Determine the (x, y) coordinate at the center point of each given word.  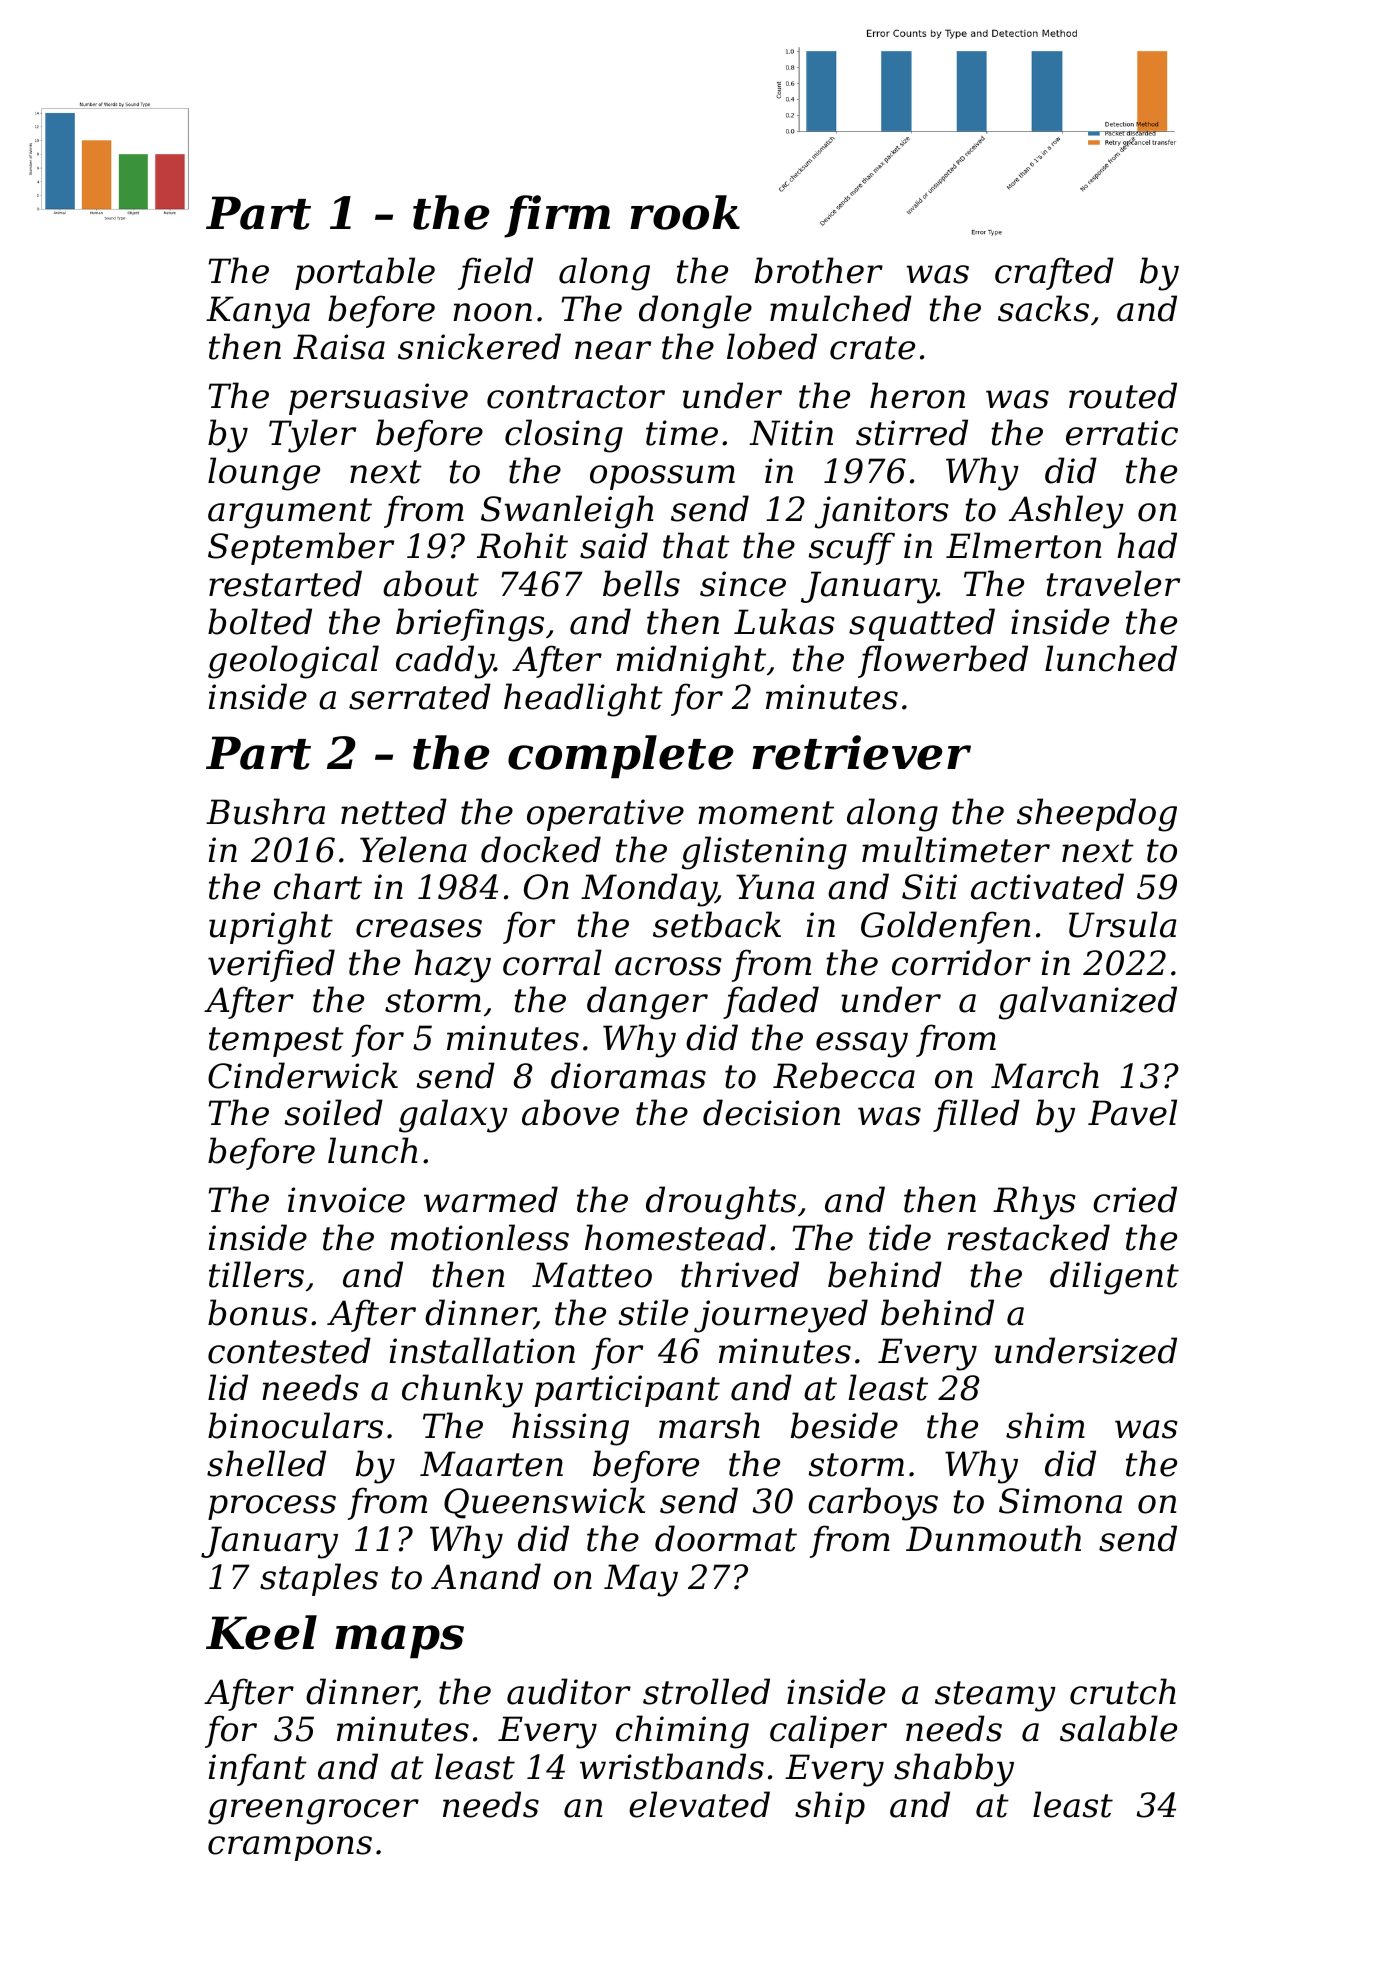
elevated (699, 1804)
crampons (290, 1848)
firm (557, 216)
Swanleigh (567, 512)
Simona (1060, 1501)
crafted (1054, 273)
